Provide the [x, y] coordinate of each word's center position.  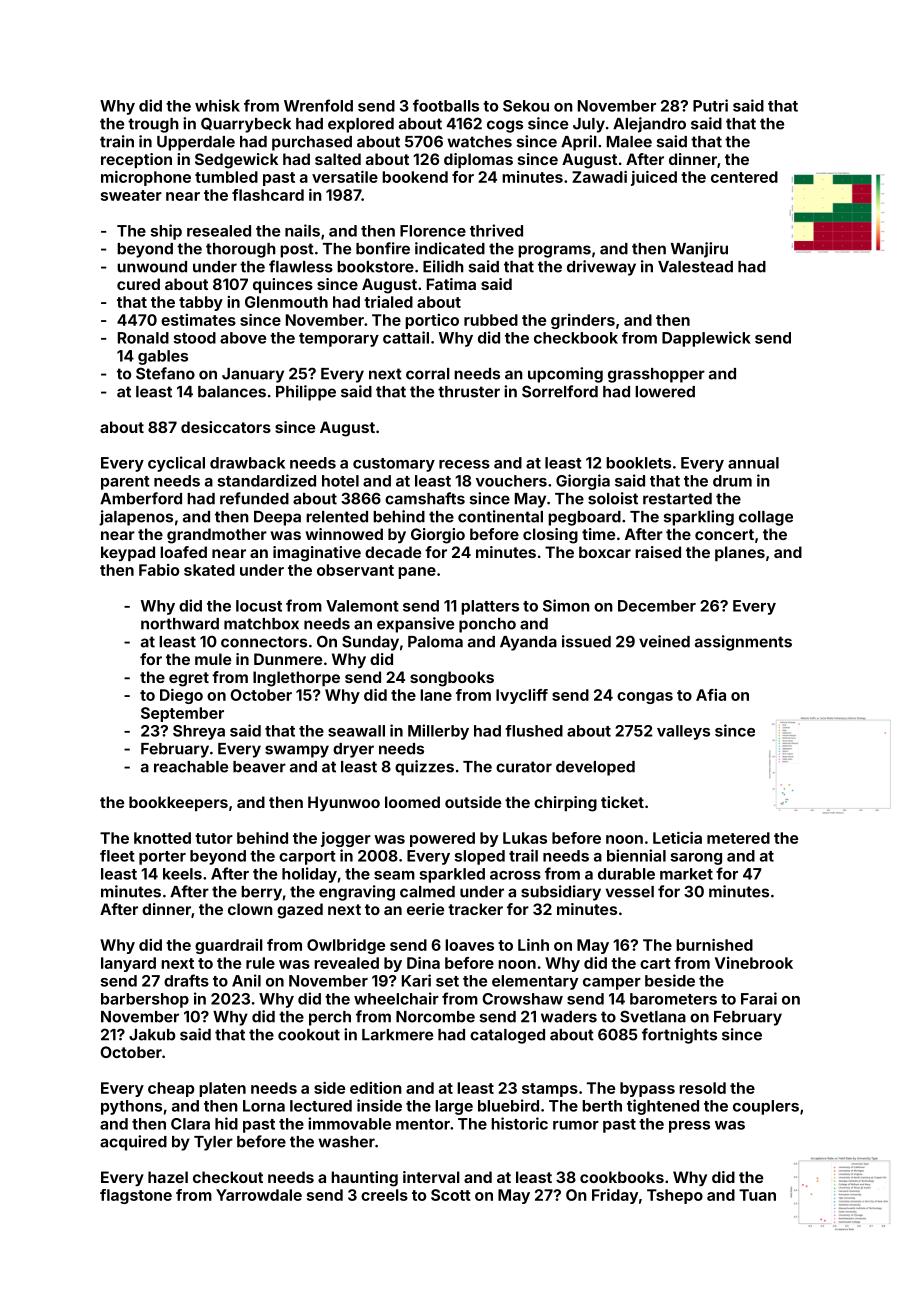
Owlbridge [346, 946]
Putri [710, 105]
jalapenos [136, 518]
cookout [309, 1035]
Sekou [526, 106]
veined [664, 641]
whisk [217, 105]
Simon [566, 605]
